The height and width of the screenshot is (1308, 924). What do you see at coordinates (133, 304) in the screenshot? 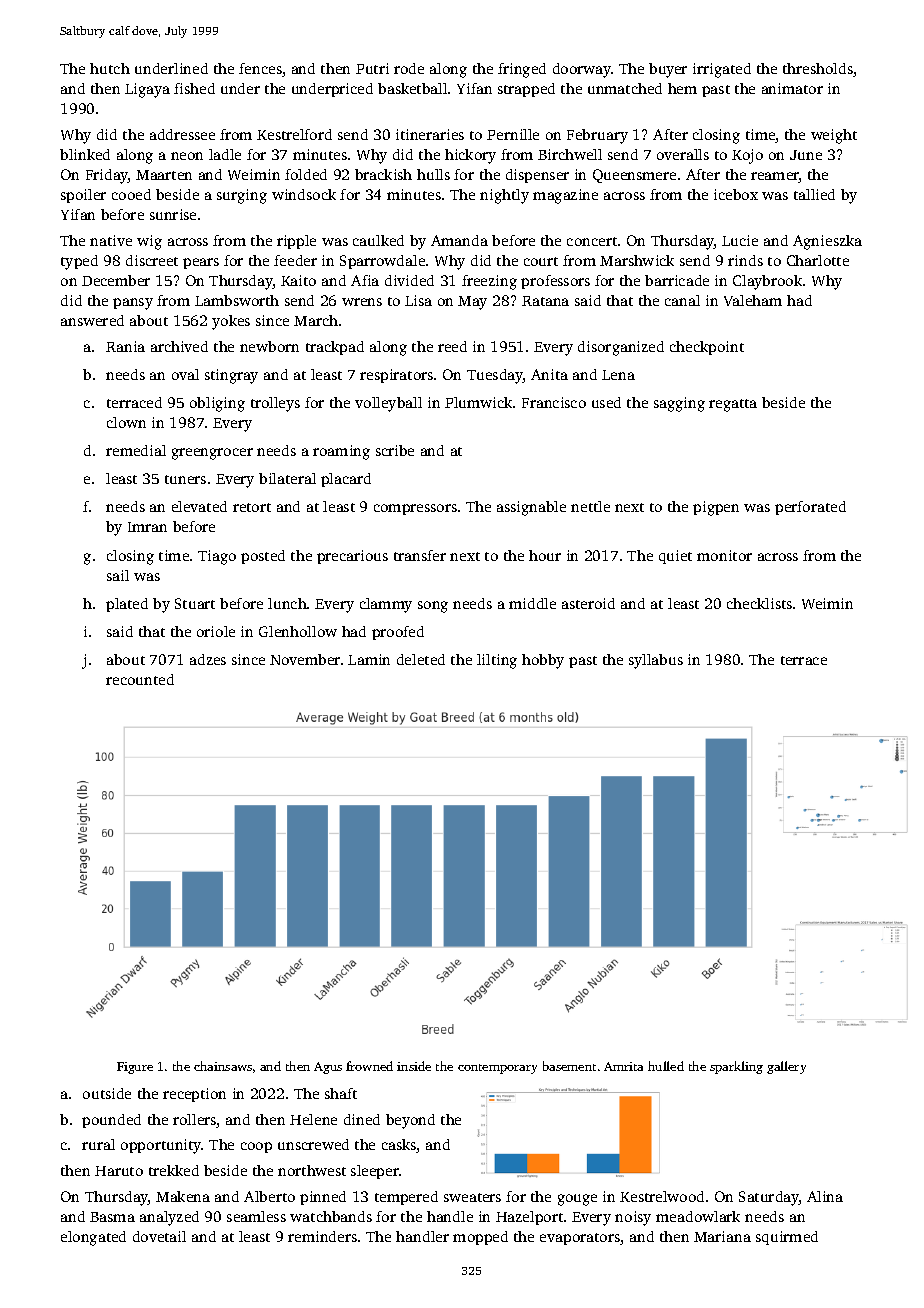
I see `pansy` at bounding box center [133, 304].
